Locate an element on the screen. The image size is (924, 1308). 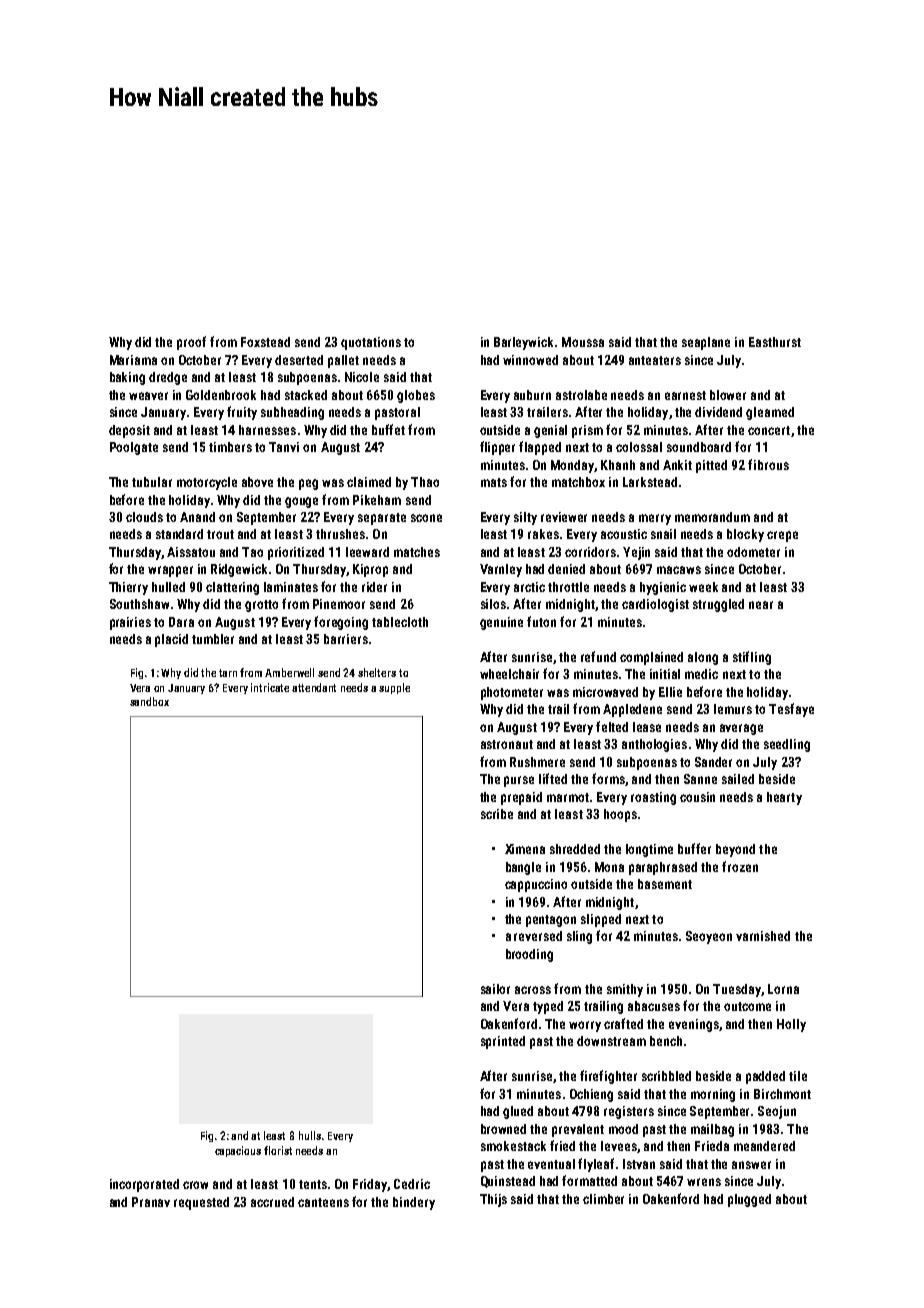
proof is located at coordinates (191, 343).
